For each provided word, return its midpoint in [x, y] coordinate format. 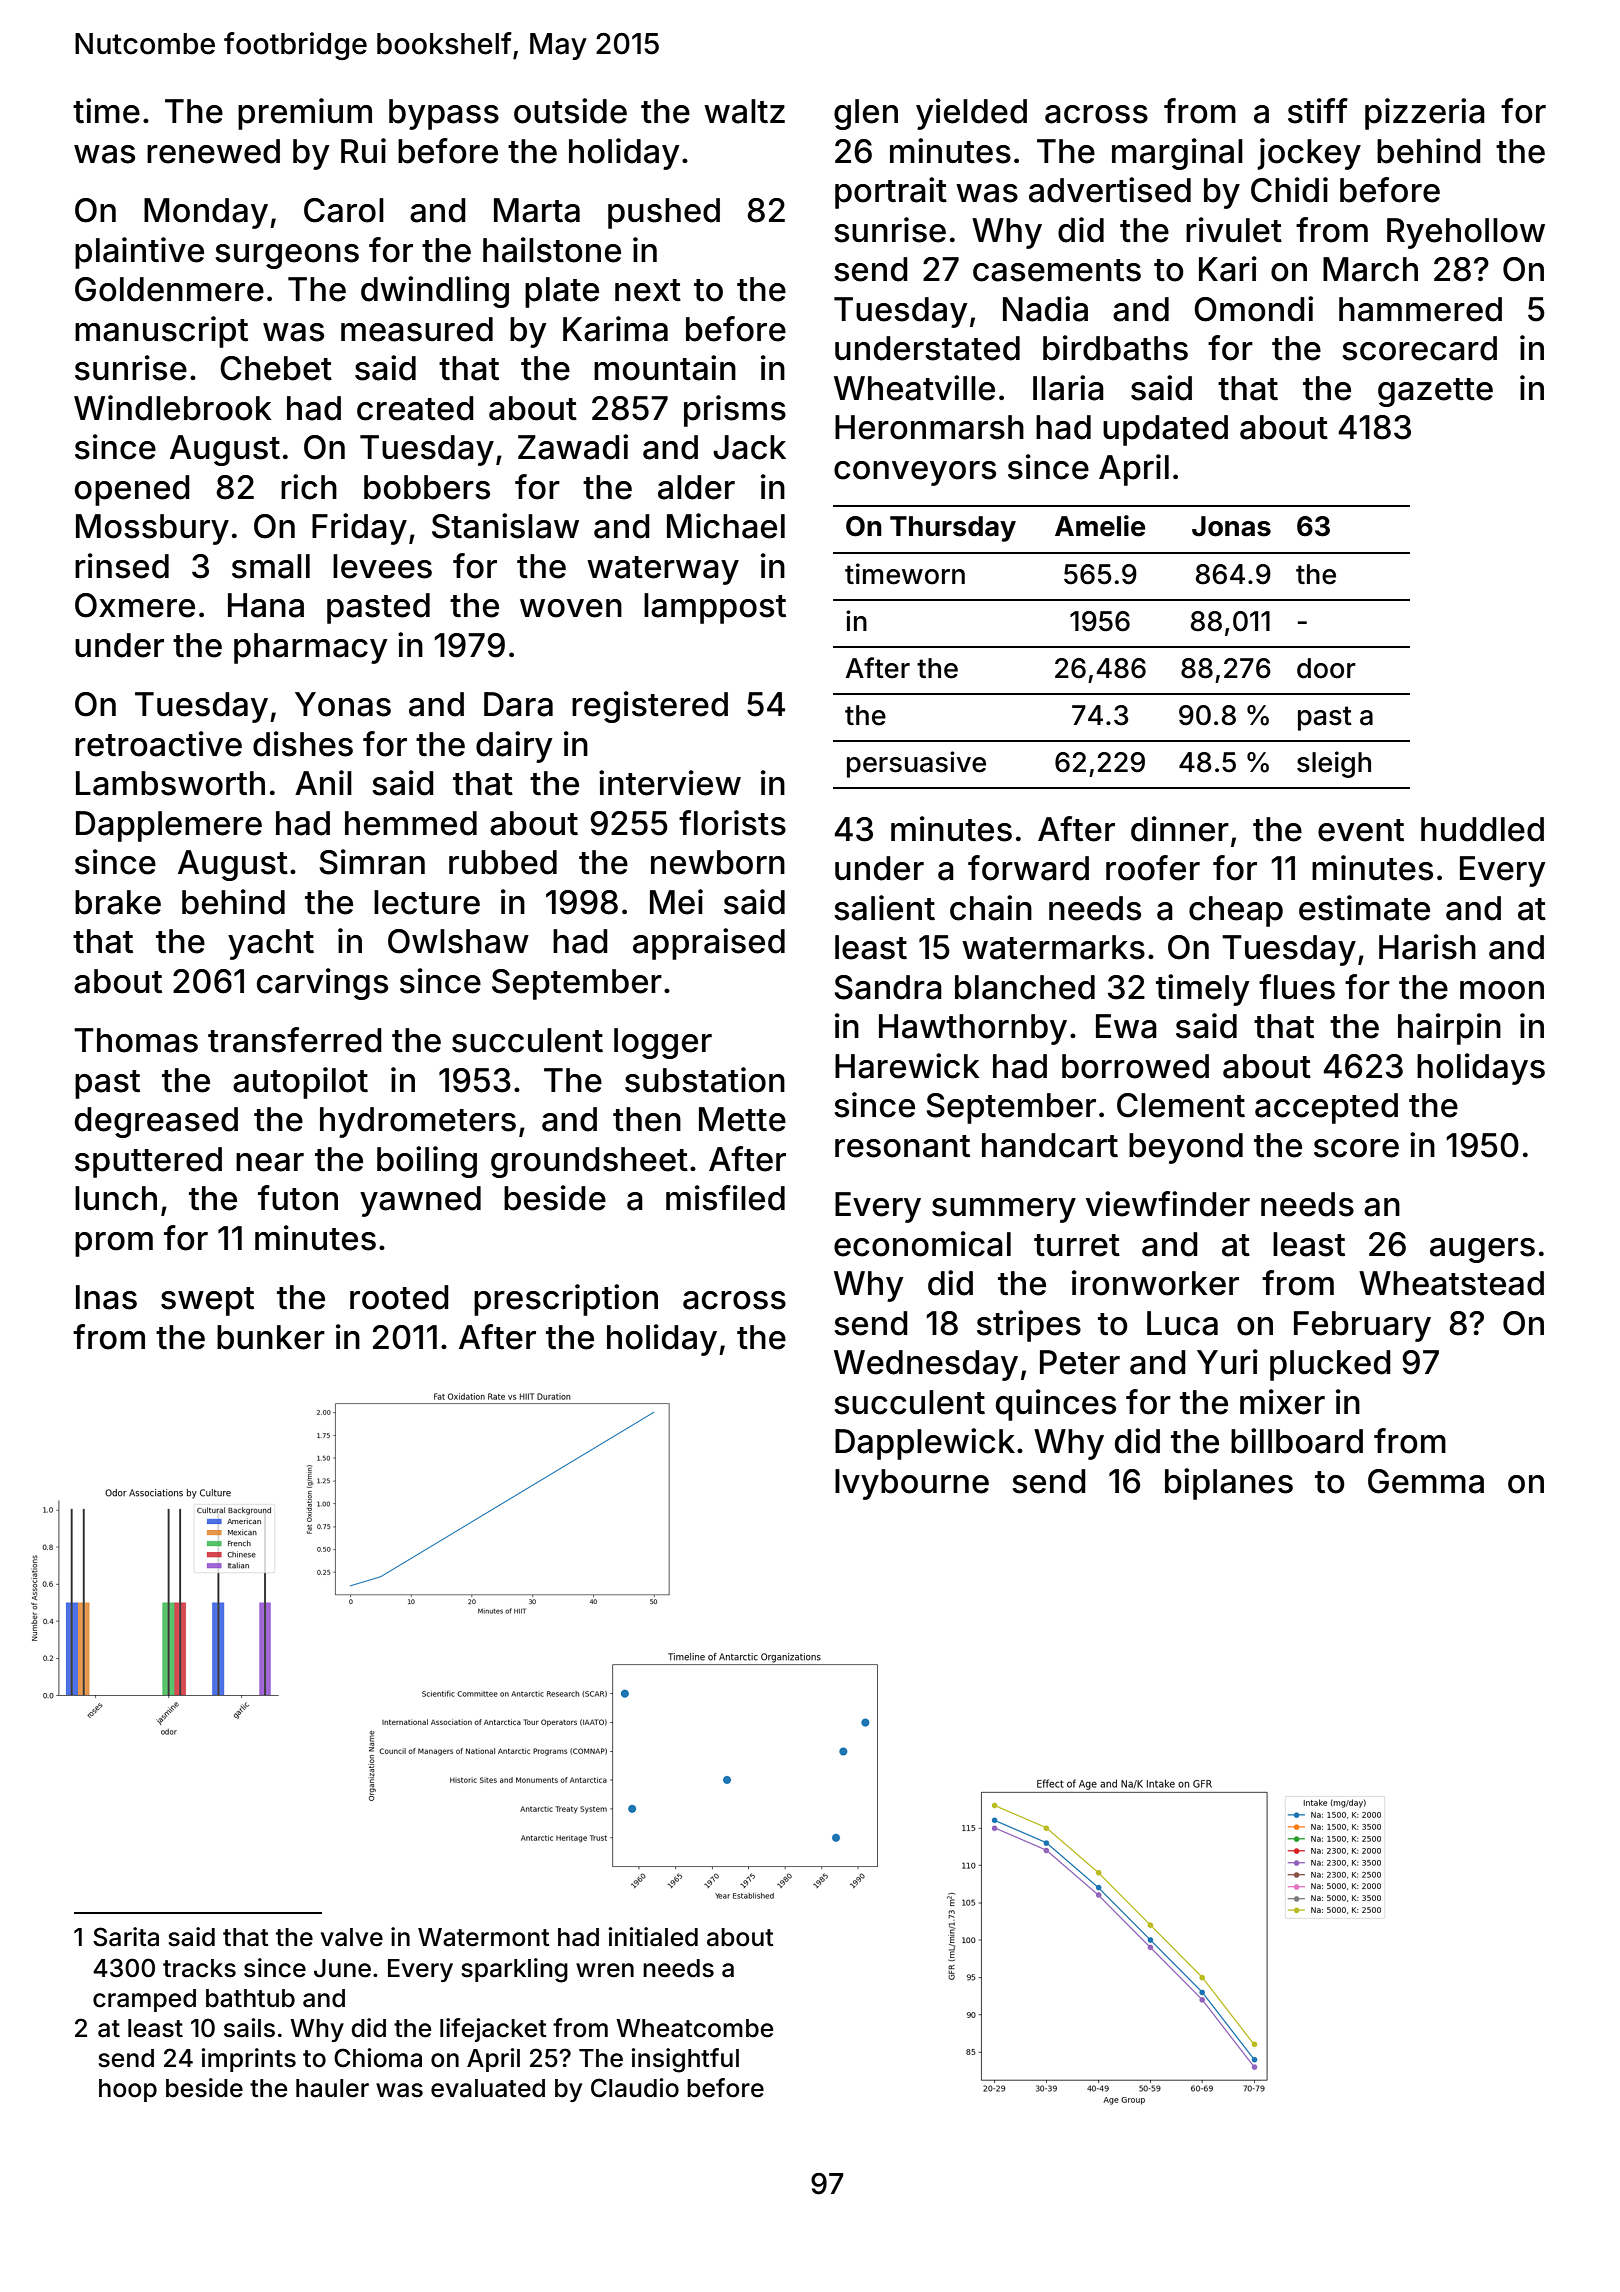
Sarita [126, 1937]
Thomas [136, 1040]
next [648, 290]
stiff [1318, 111]
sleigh [1334, 764]
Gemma [1426, 1481]
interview [670, 783]
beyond [1186, 1148]
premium [305, 114]
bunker [271, 1337]
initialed [653, 1937]
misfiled [725, 1198]
